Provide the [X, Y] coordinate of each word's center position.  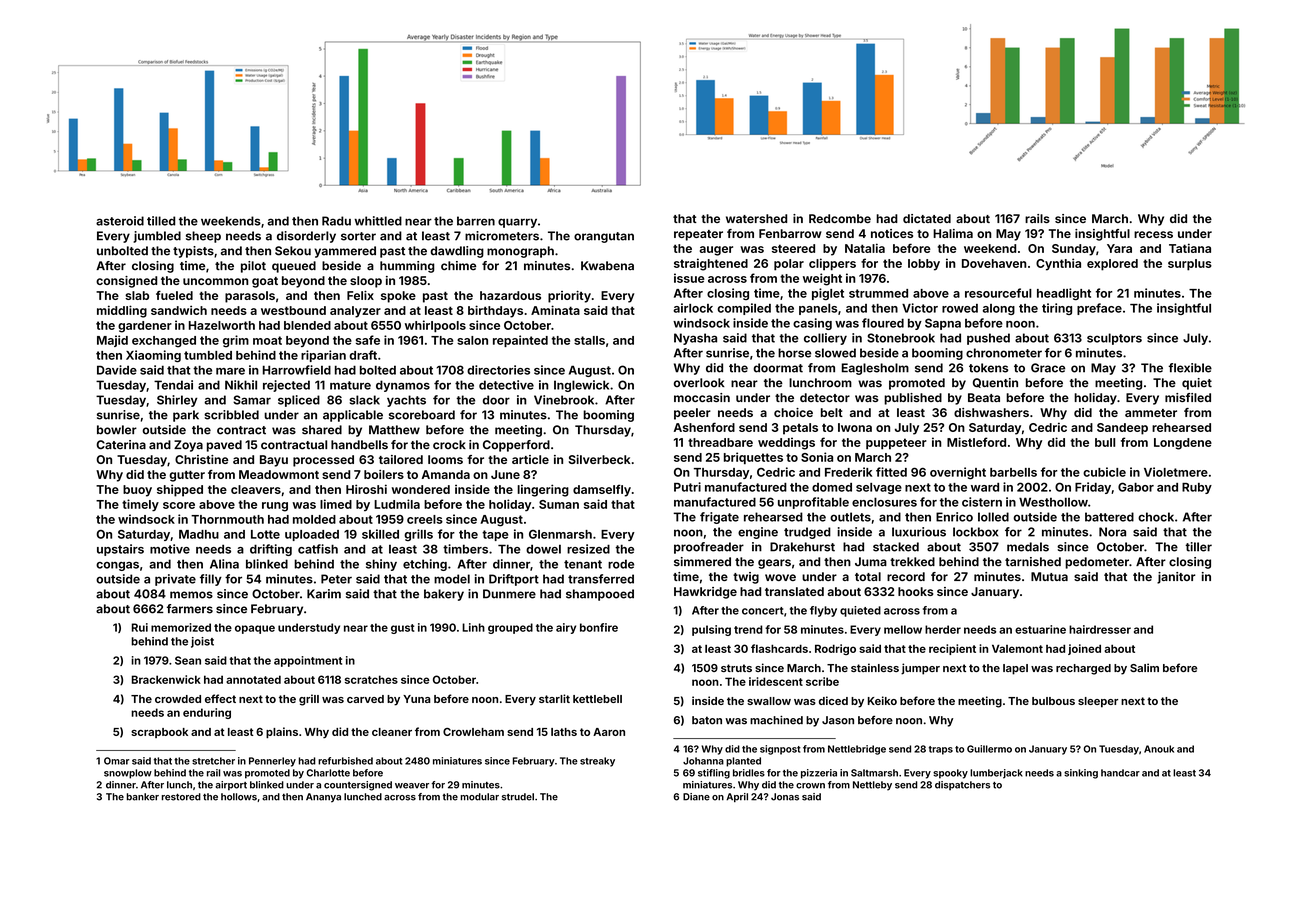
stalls [589, 340]
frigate [719, 518]
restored [181, 797]
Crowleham [473, 732]
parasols [250, 297]
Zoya [188, 446]
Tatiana [1190, 248]
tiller [1198, 547]
